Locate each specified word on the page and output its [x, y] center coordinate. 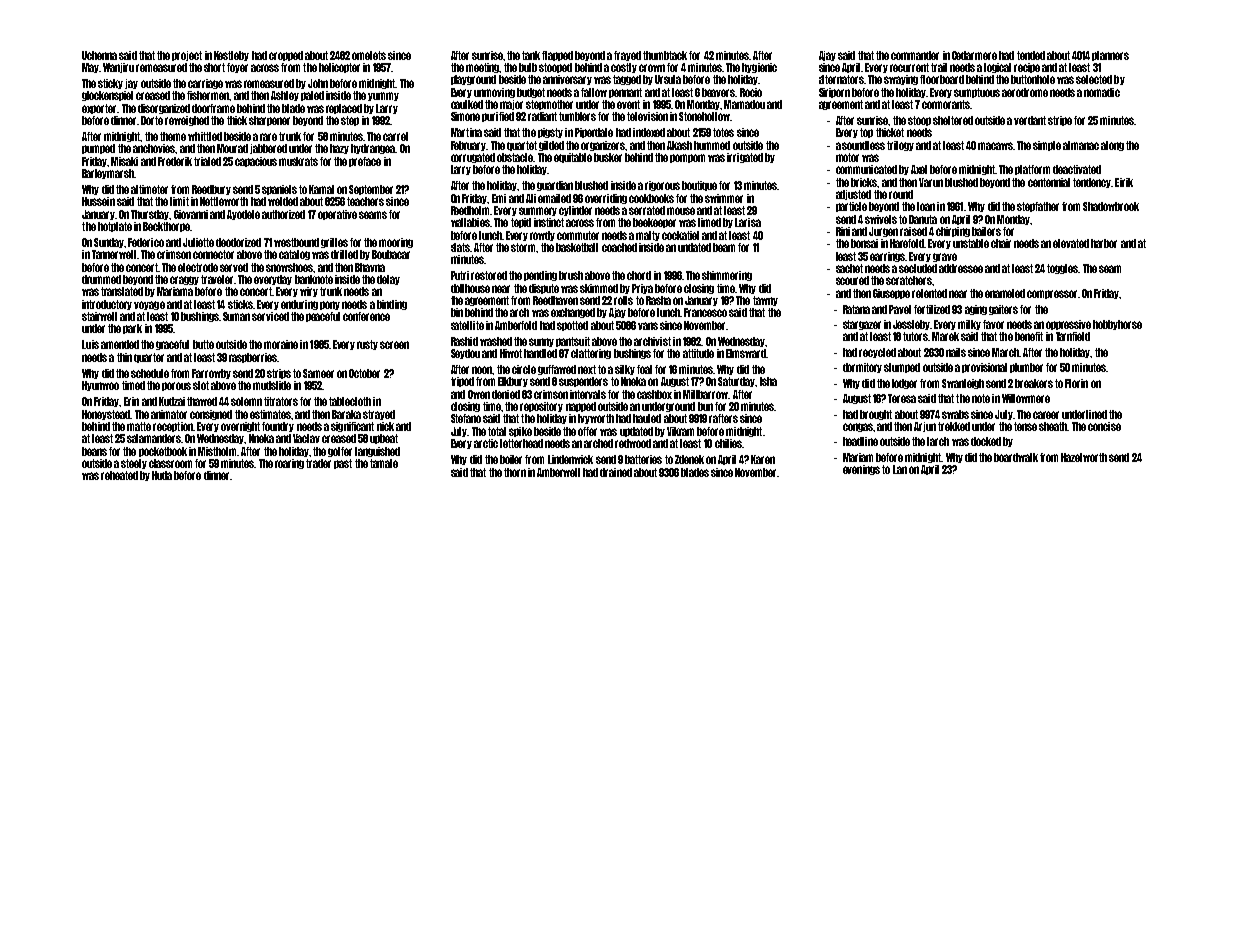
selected [1094, 79]
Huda [162, 475]
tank [531, 55]
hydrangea [373, 149]
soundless [863, 145]
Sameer [318, 373]
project [187, 56]
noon [482, 370]
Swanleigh [963, 384]
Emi [499, 198]
